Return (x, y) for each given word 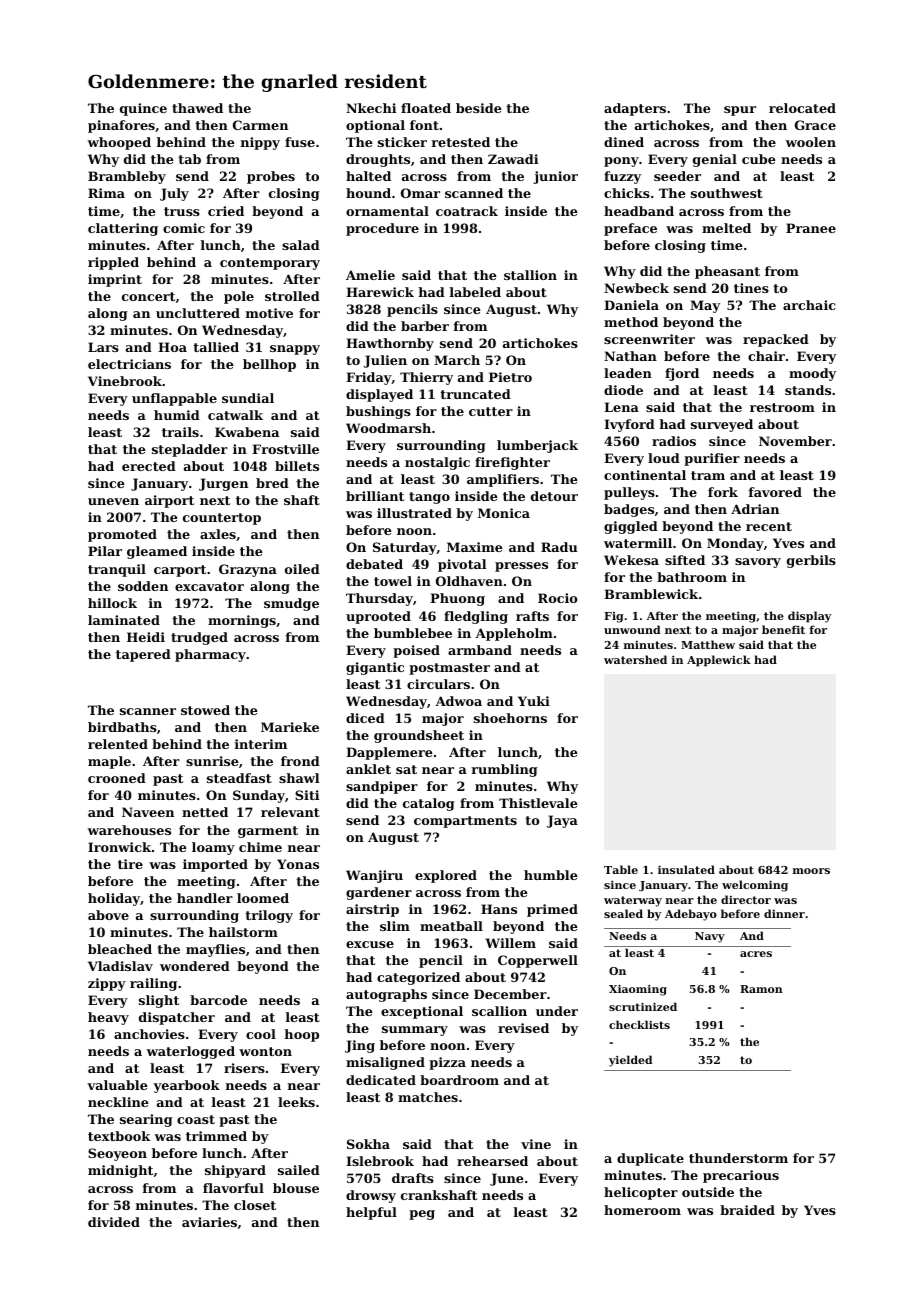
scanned (474, 193)
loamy (213, 848)
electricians (129, 364)
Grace (815, 125)
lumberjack (537, 446)
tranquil (117, 570)
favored (775, 492)
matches (428, 1097)
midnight (120, 1171)
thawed (197, 108)
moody (812, 374)
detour (554, 496)
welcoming (755, 886)
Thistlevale (538, 803)
